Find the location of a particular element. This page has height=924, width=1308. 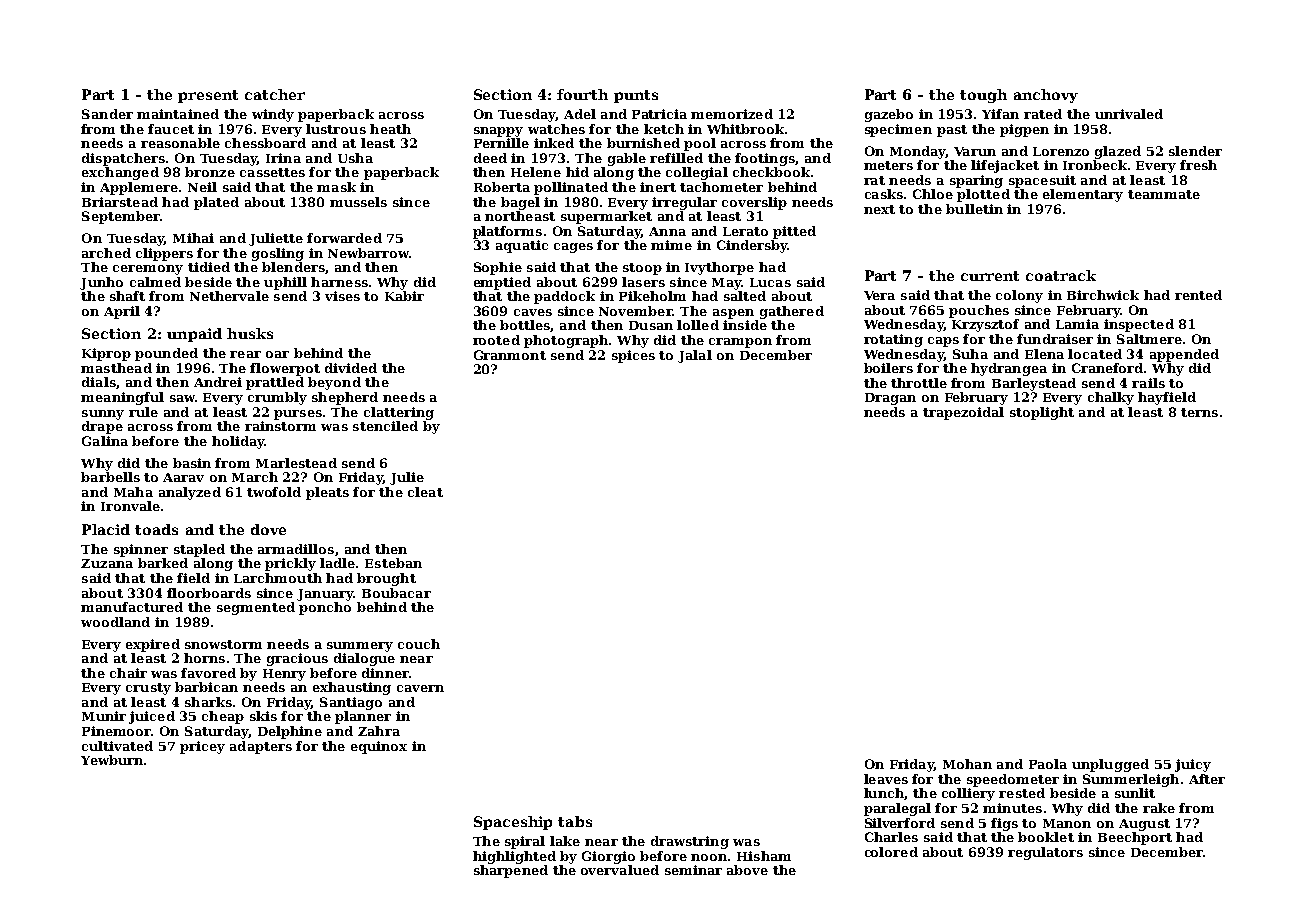

windy is located at coordinates (273, 115).
